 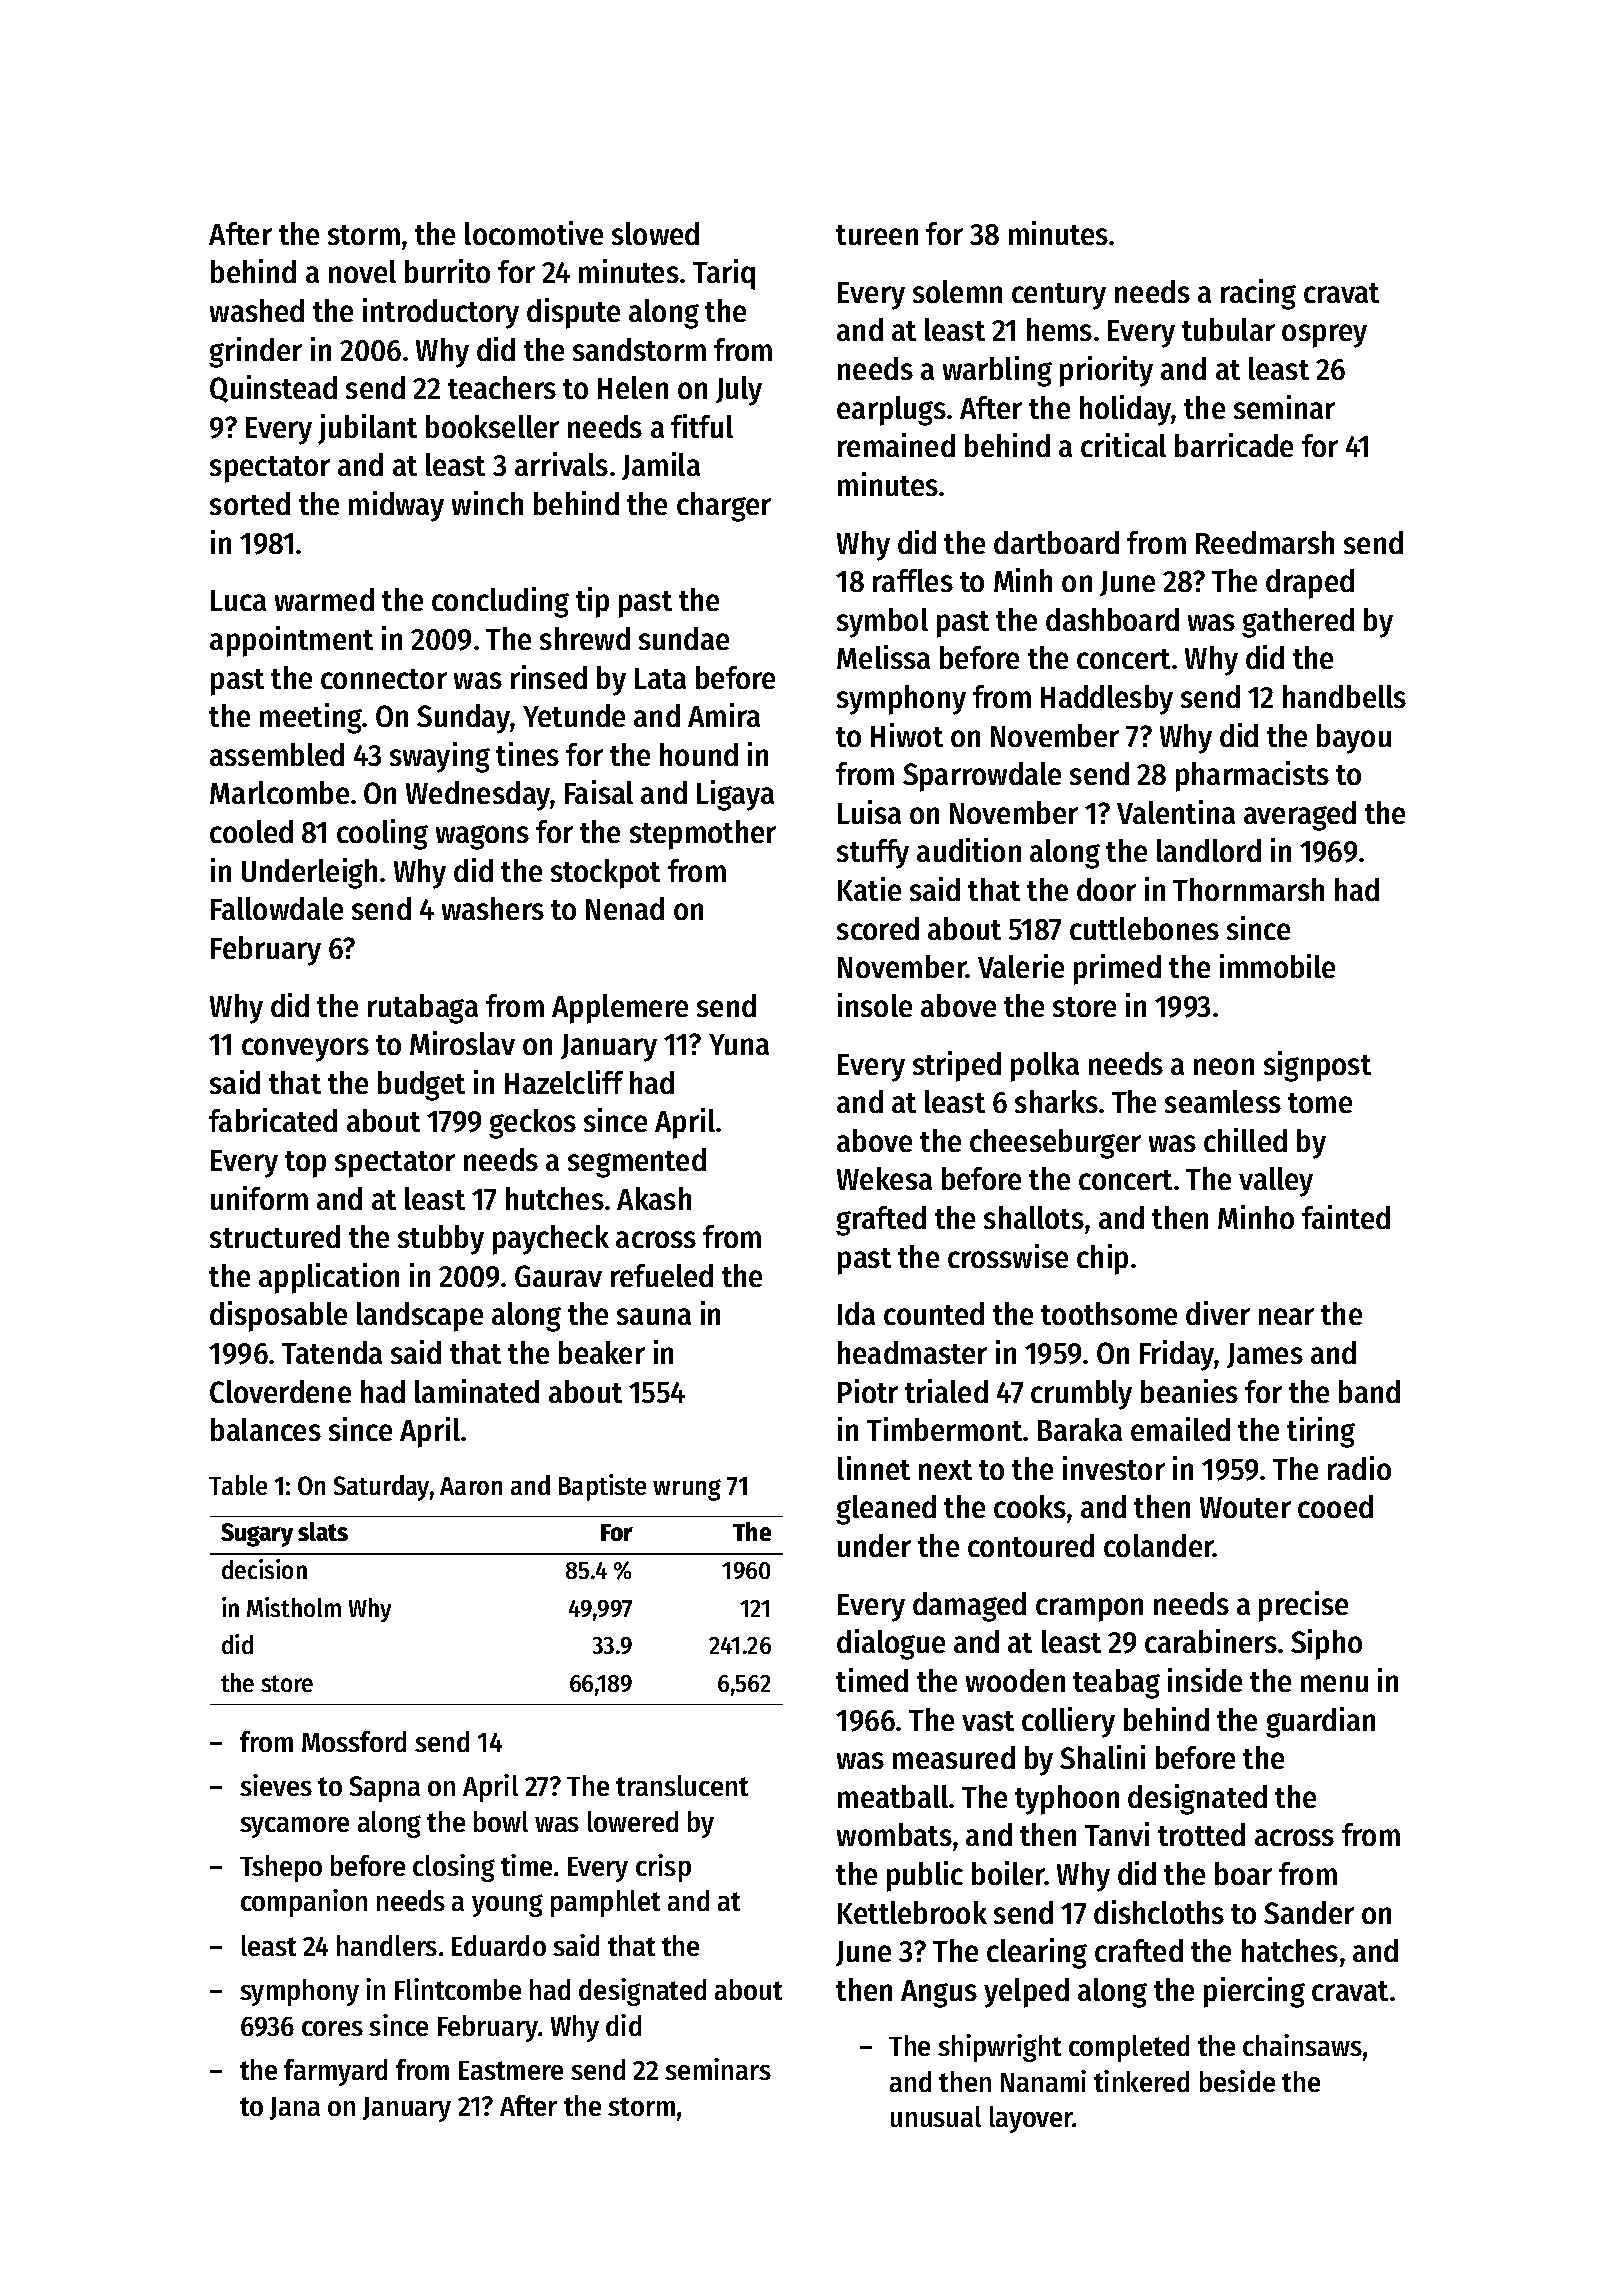 What do you see at coordinates (997, 371) in the page?
I see `warbling` at bounding box center [997, 371].
